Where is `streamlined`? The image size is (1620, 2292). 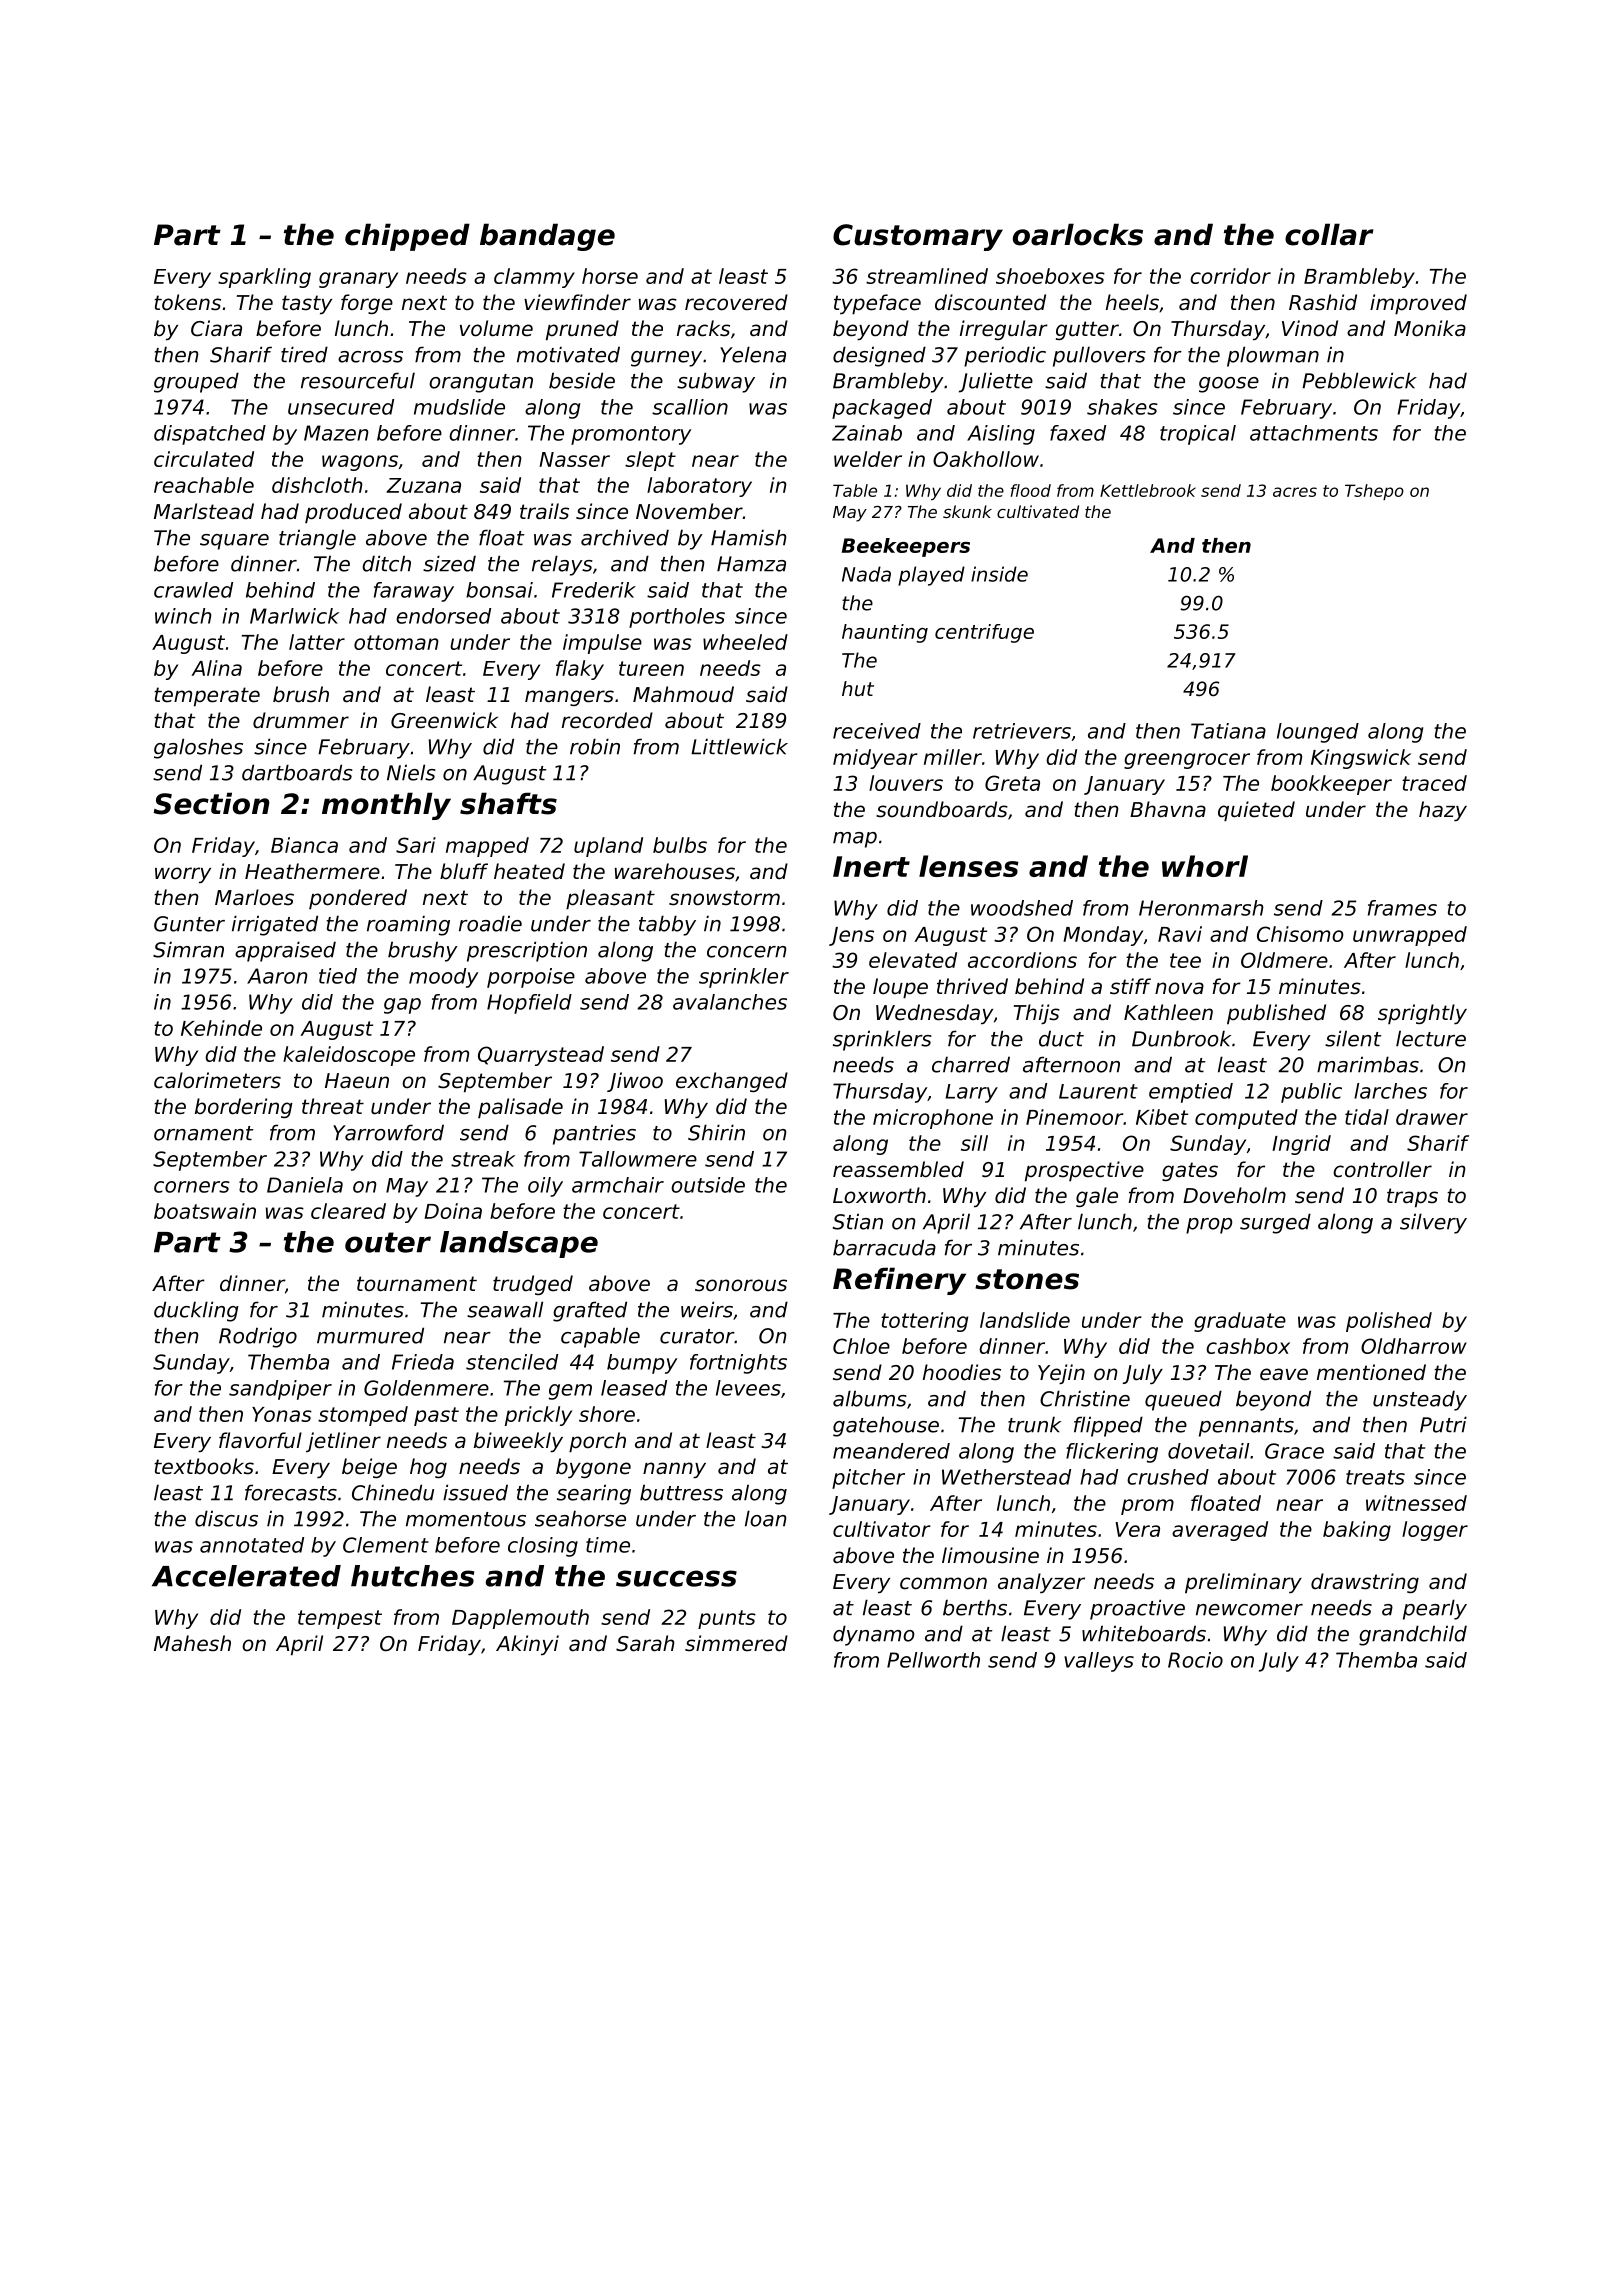 streamlined is located at coordinates (927, 276).
